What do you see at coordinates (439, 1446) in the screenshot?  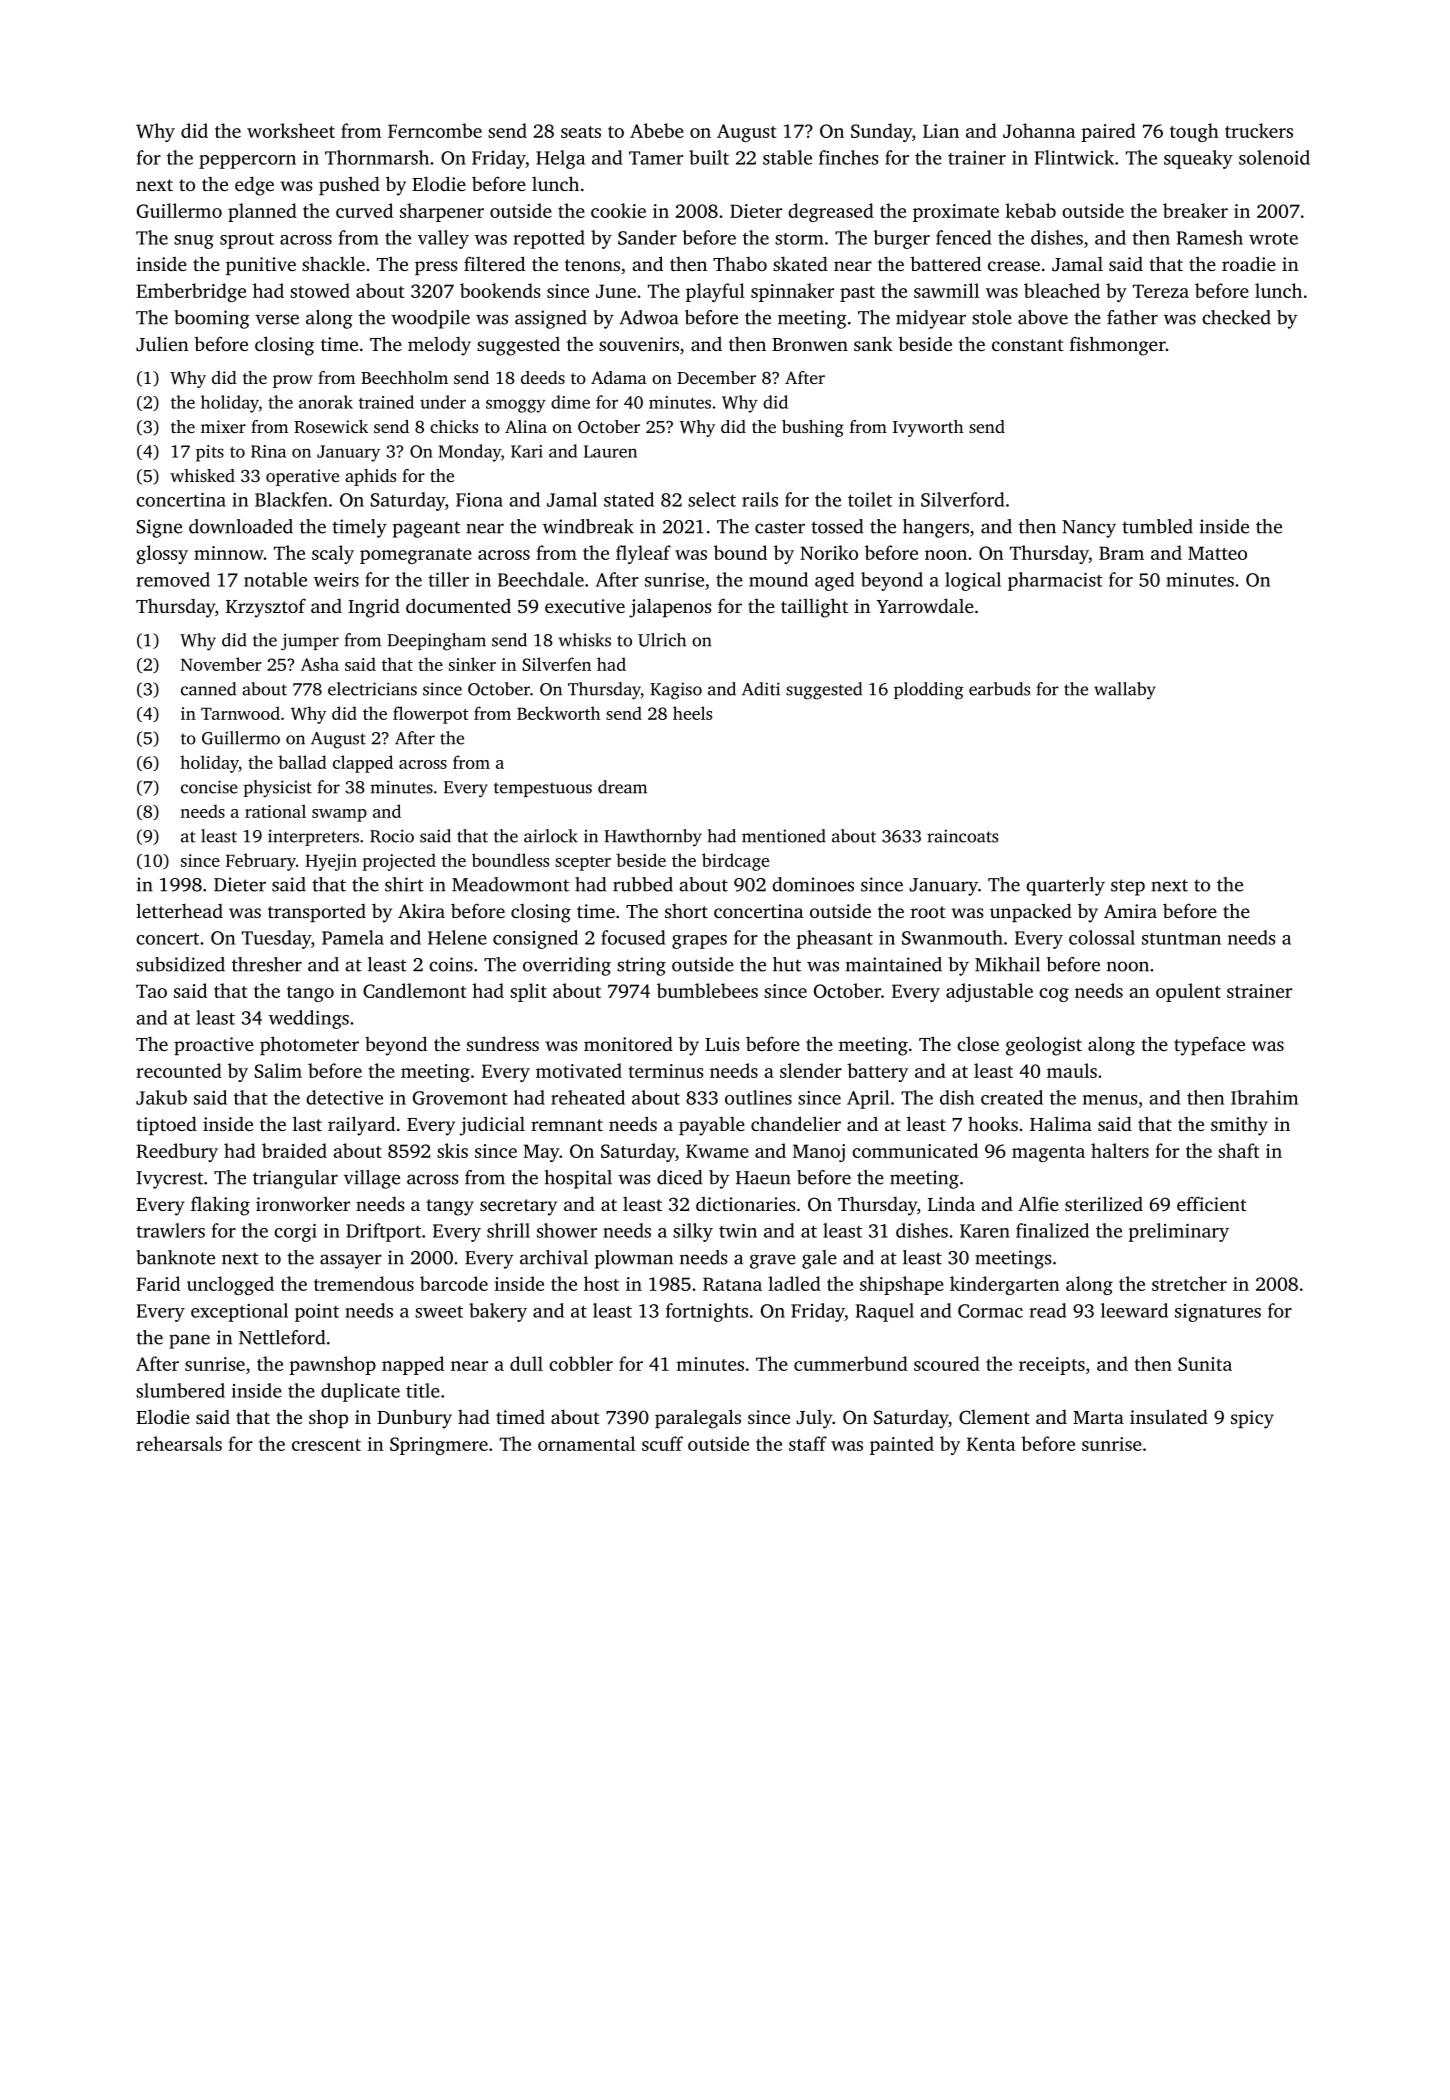 I see `Springmere` at bounding box center [439, 1446].
